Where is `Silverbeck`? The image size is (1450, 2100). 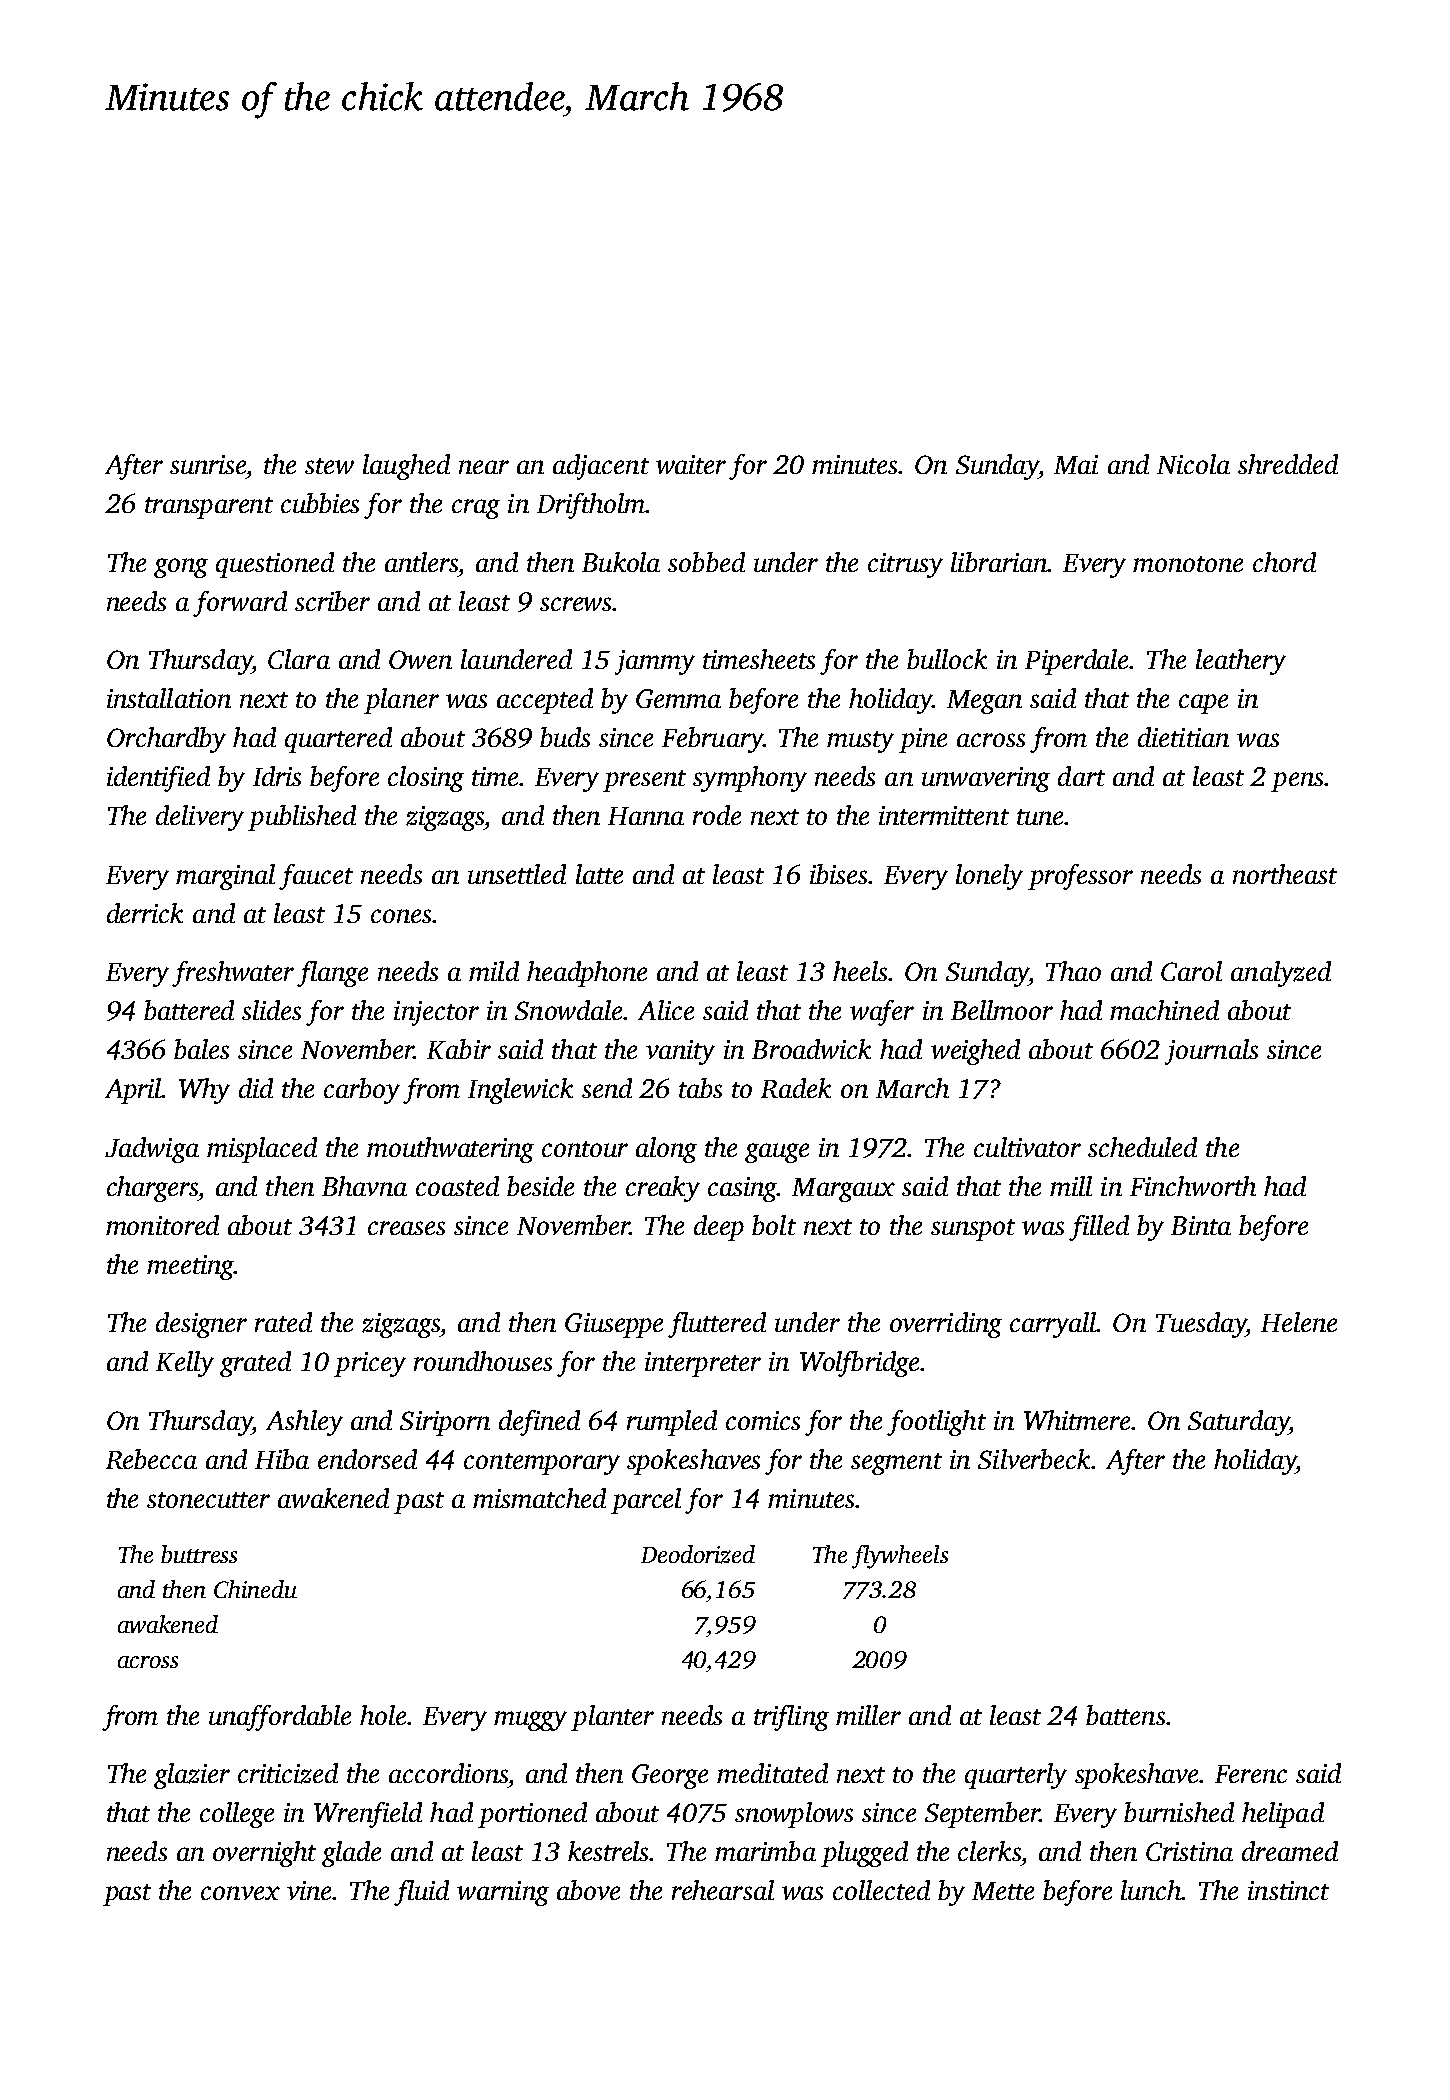 Silverbeck is located at coordinates (1035, 1459).
